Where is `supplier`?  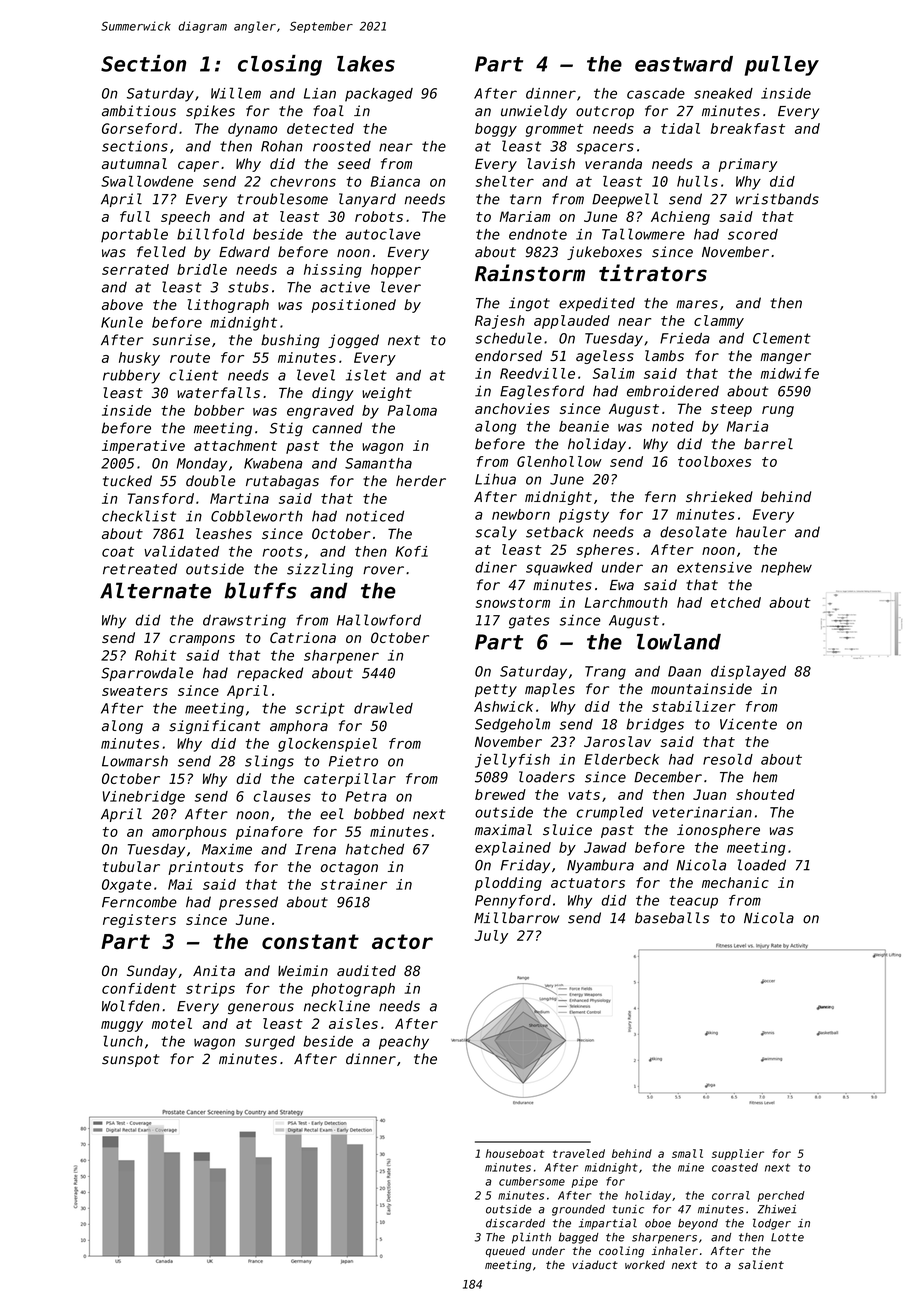 supplier is located at coordinates (738, 1154).
